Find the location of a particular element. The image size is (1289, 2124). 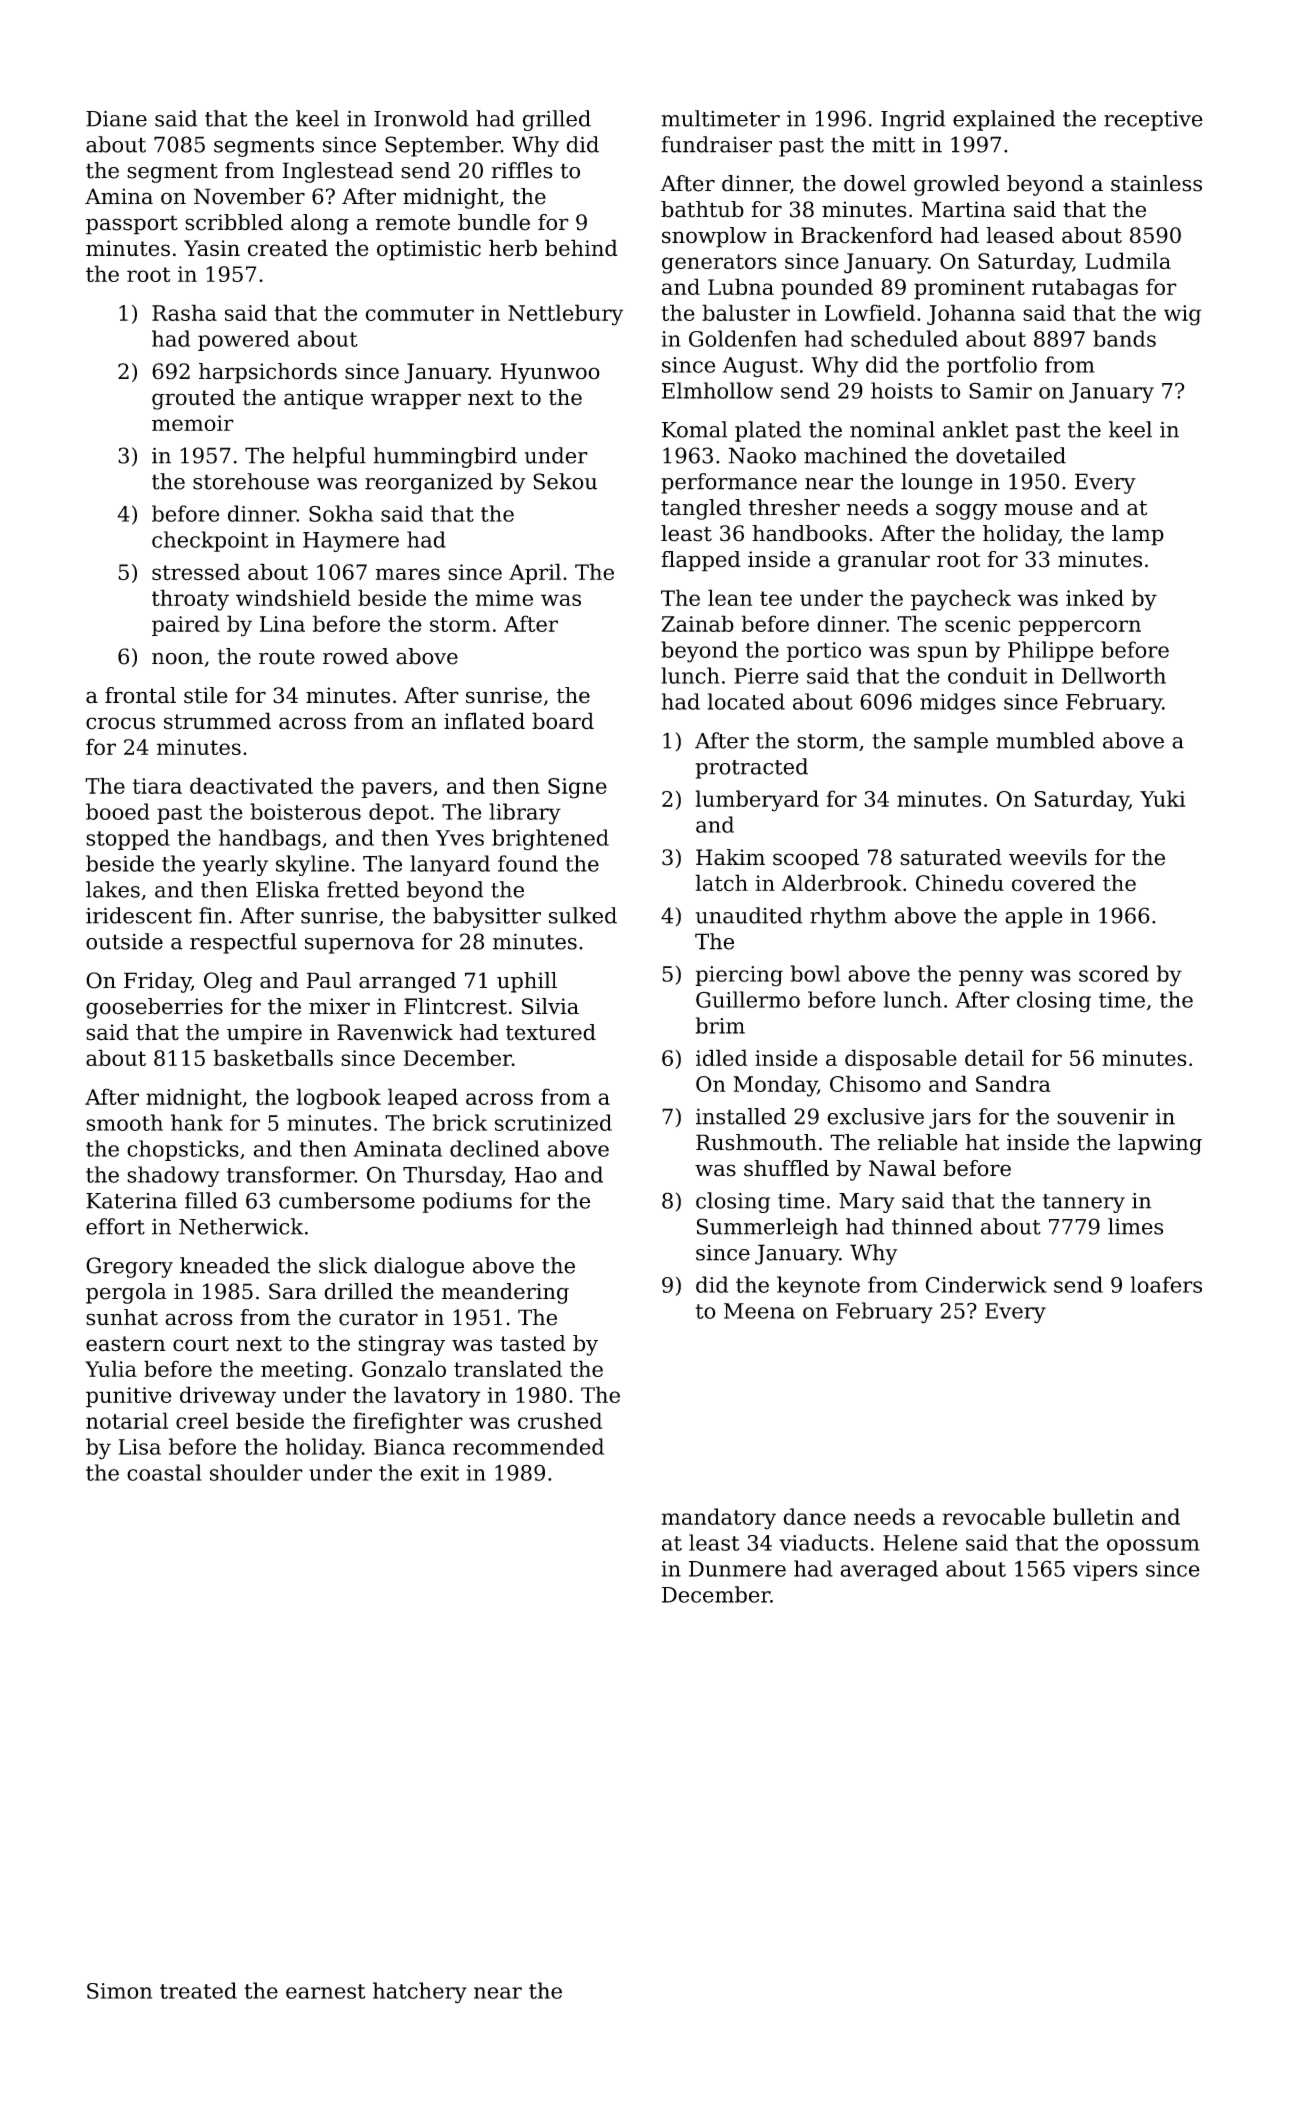

vipers is located at coordinates (1105, 1571).
